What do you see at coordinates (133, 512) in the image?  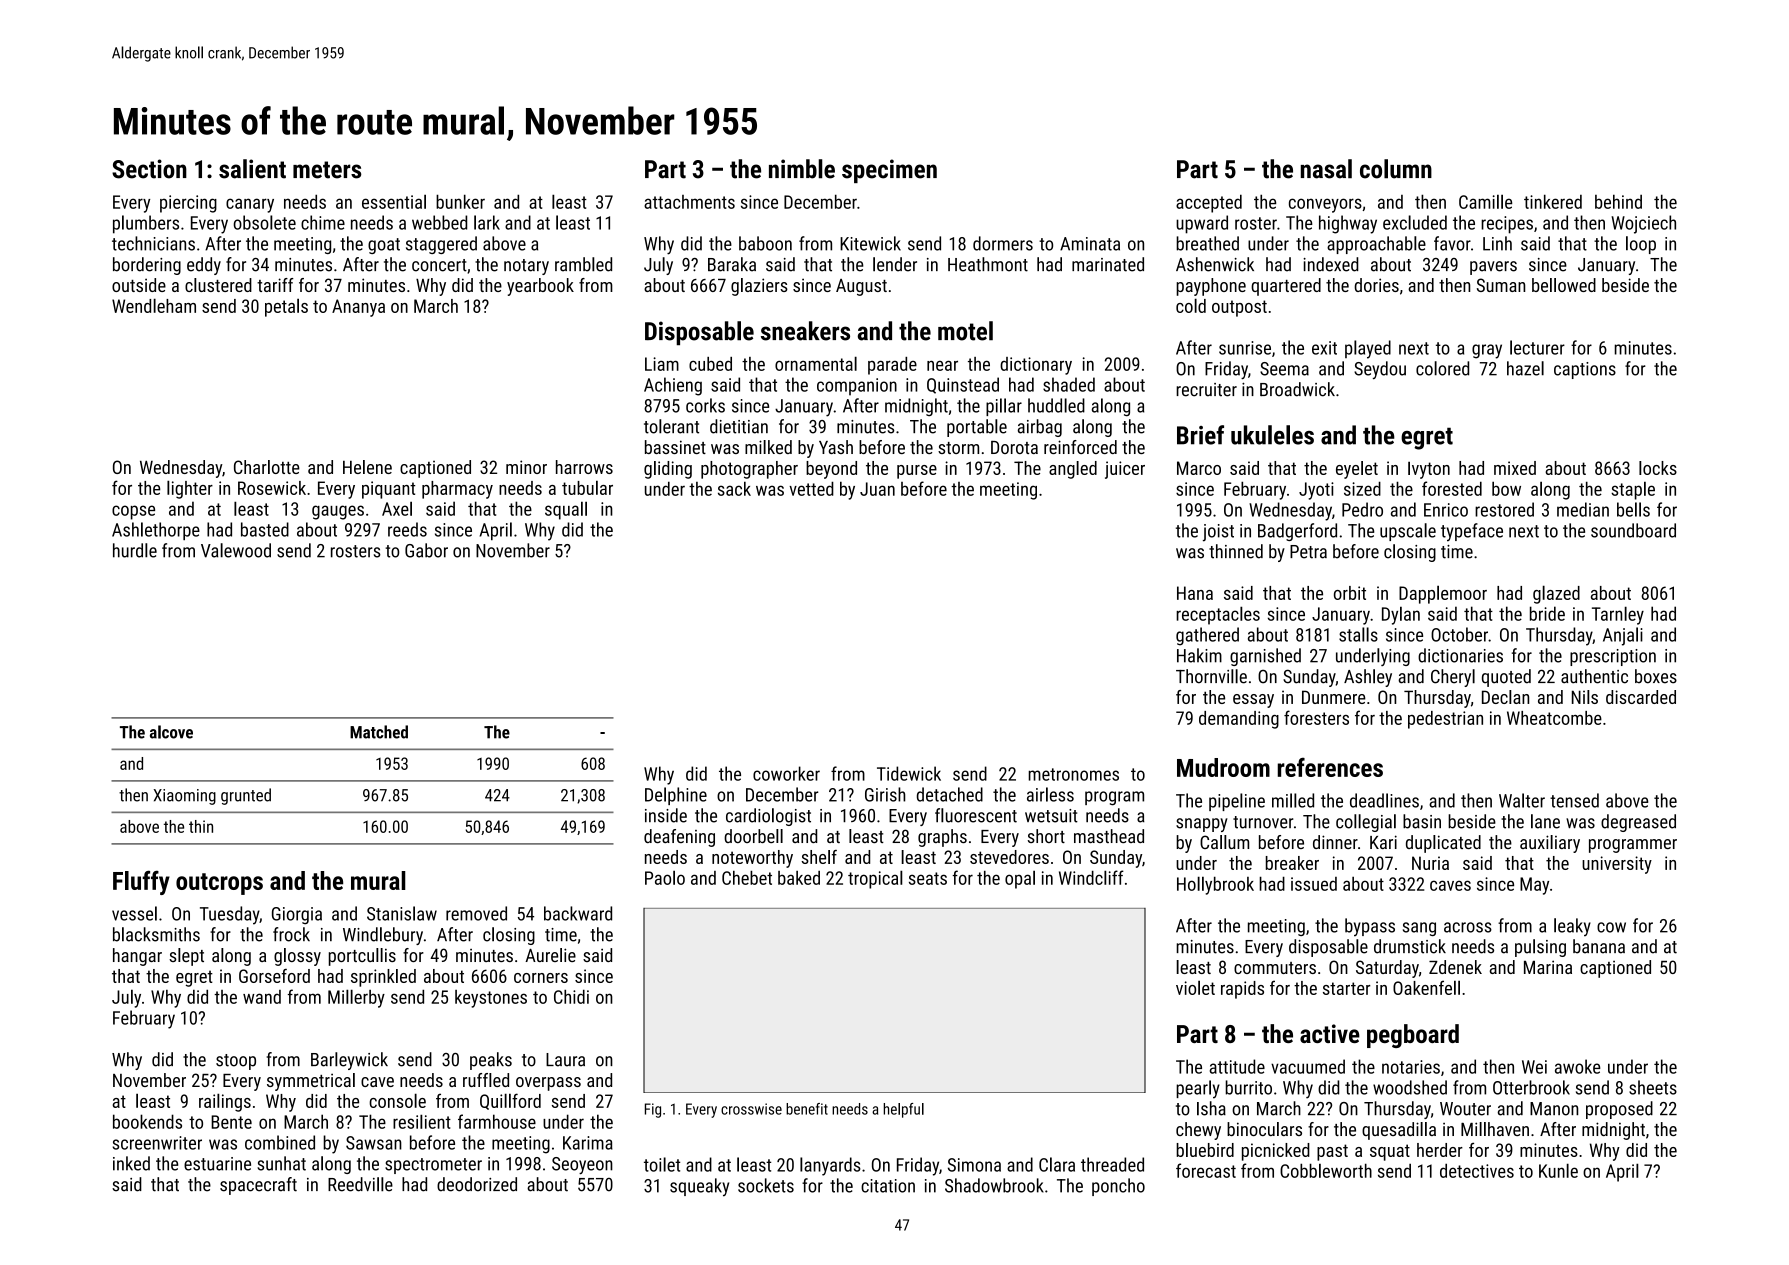 I see `copse` at bounding box center [133, 512].
